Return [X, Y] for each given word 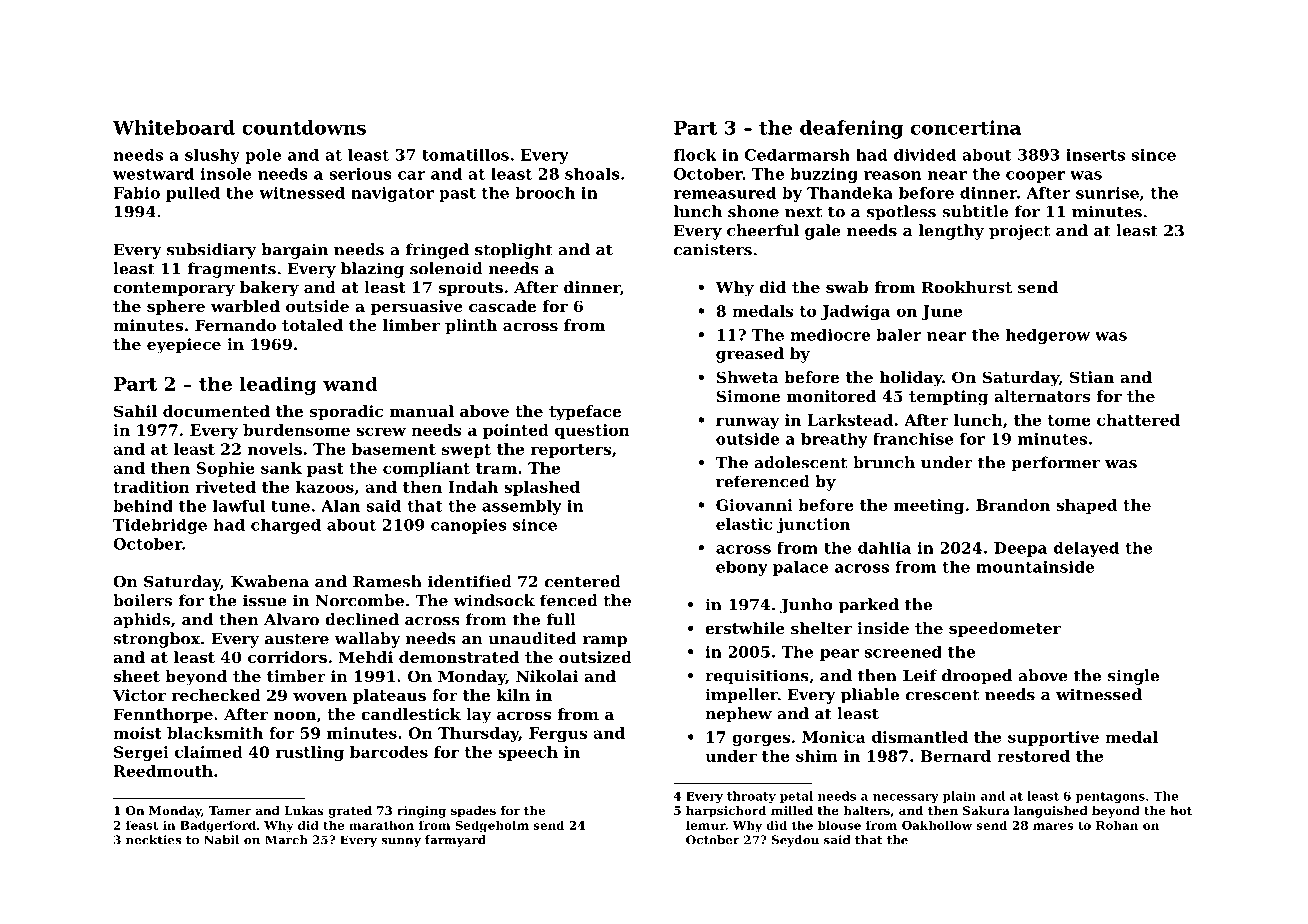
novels [275, 449]
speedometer [1005, 629]
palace [800, 568]
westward [153, 173]
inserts [1095, 155]
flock [695, 155]
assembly [522, 507]
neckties [153, 840]
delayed [1086, 549]
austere [297, 639]
